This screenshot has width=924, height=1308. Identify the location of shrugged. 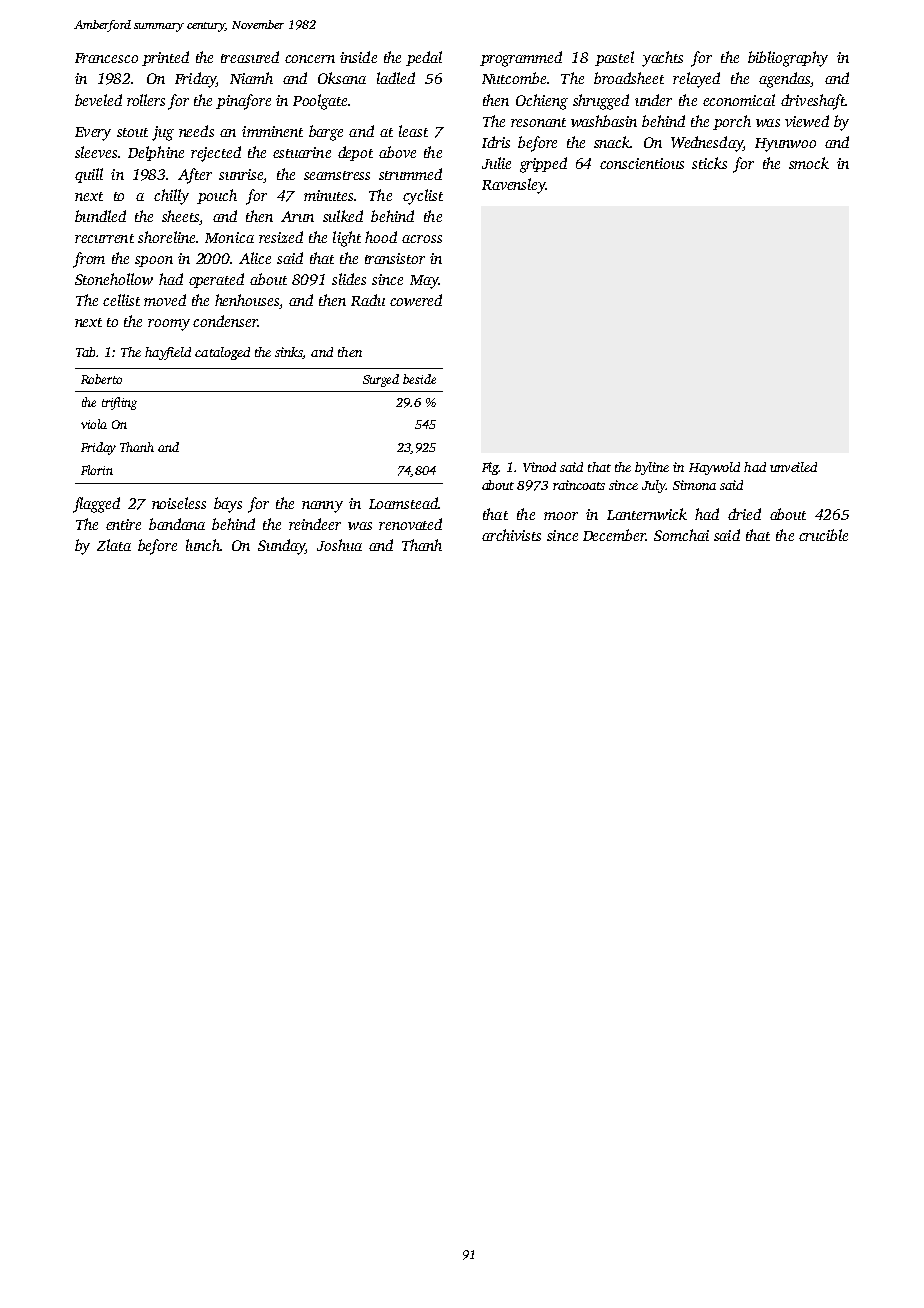
(601, 102).
